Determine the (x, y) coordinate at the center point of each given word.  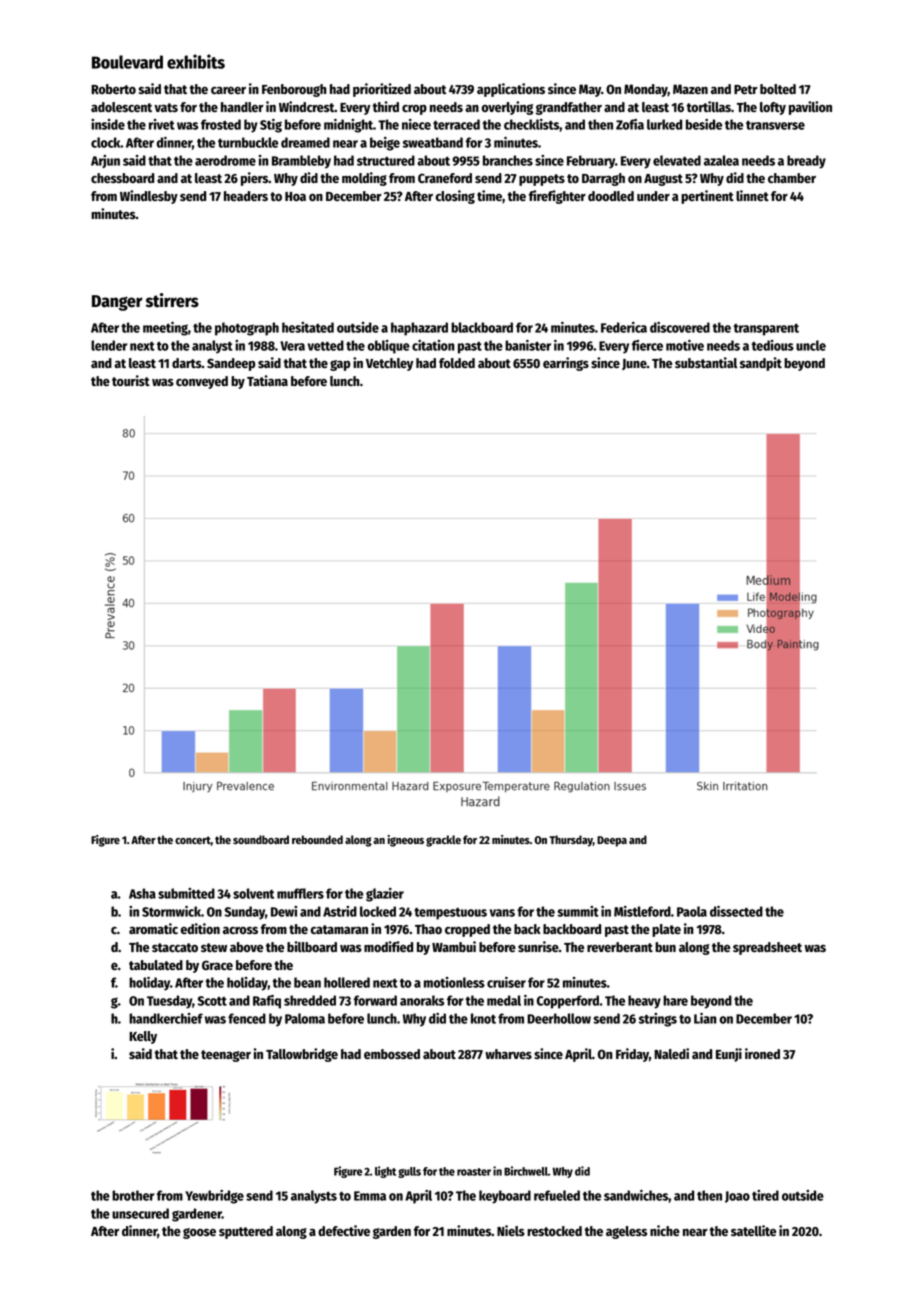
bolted (778, 89)
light (385, 1172)
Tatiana (267, 380)
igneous (406, 841)
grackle (443, 841)
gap (340, 365)
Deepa (612, 841)
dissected (736, 911)
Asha (142, 893)
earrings (566, 364)
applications (511, 90)
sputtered (246, 1232)
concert (193, 840)
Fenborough (294, 90)
